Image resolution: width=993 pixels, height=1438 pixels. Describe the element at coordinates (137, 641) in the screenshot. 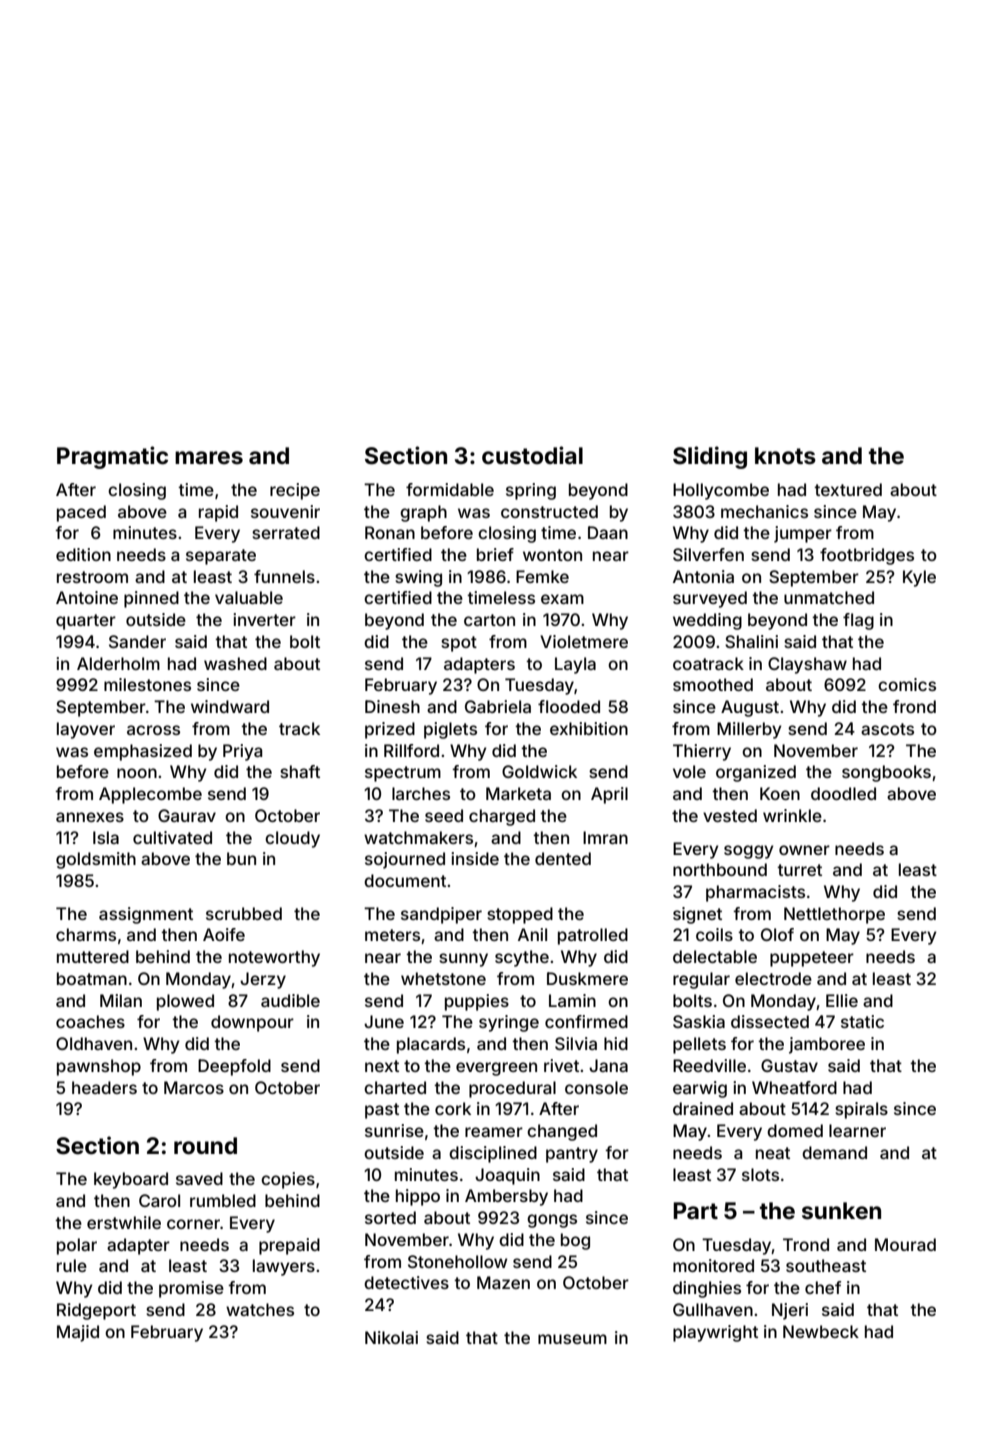

I see `Sander` at that location.
